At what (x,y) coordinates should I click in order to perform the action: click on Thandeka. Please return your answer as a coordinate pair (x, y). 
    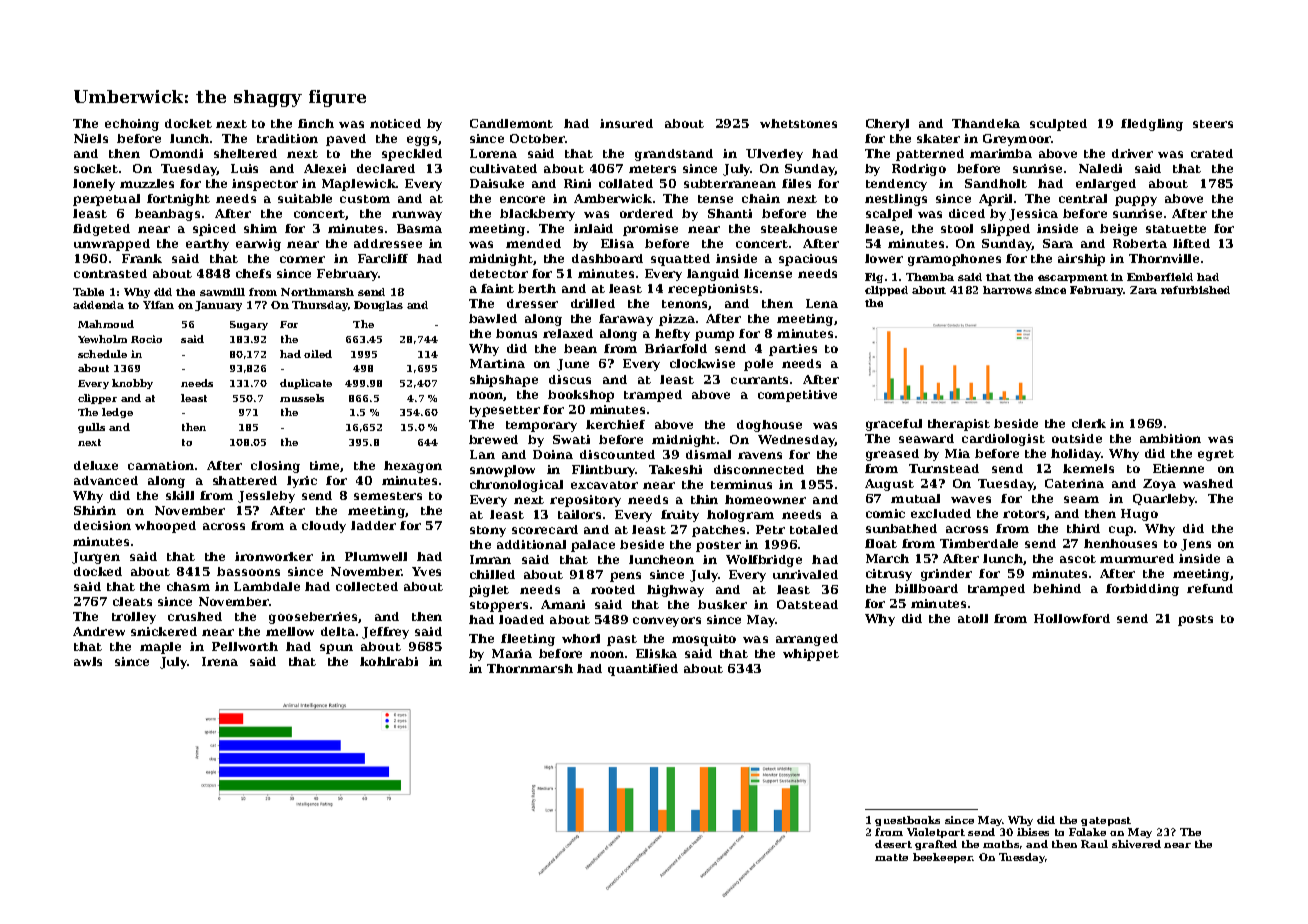
    Looking at the image, I should click on (986, 123).
